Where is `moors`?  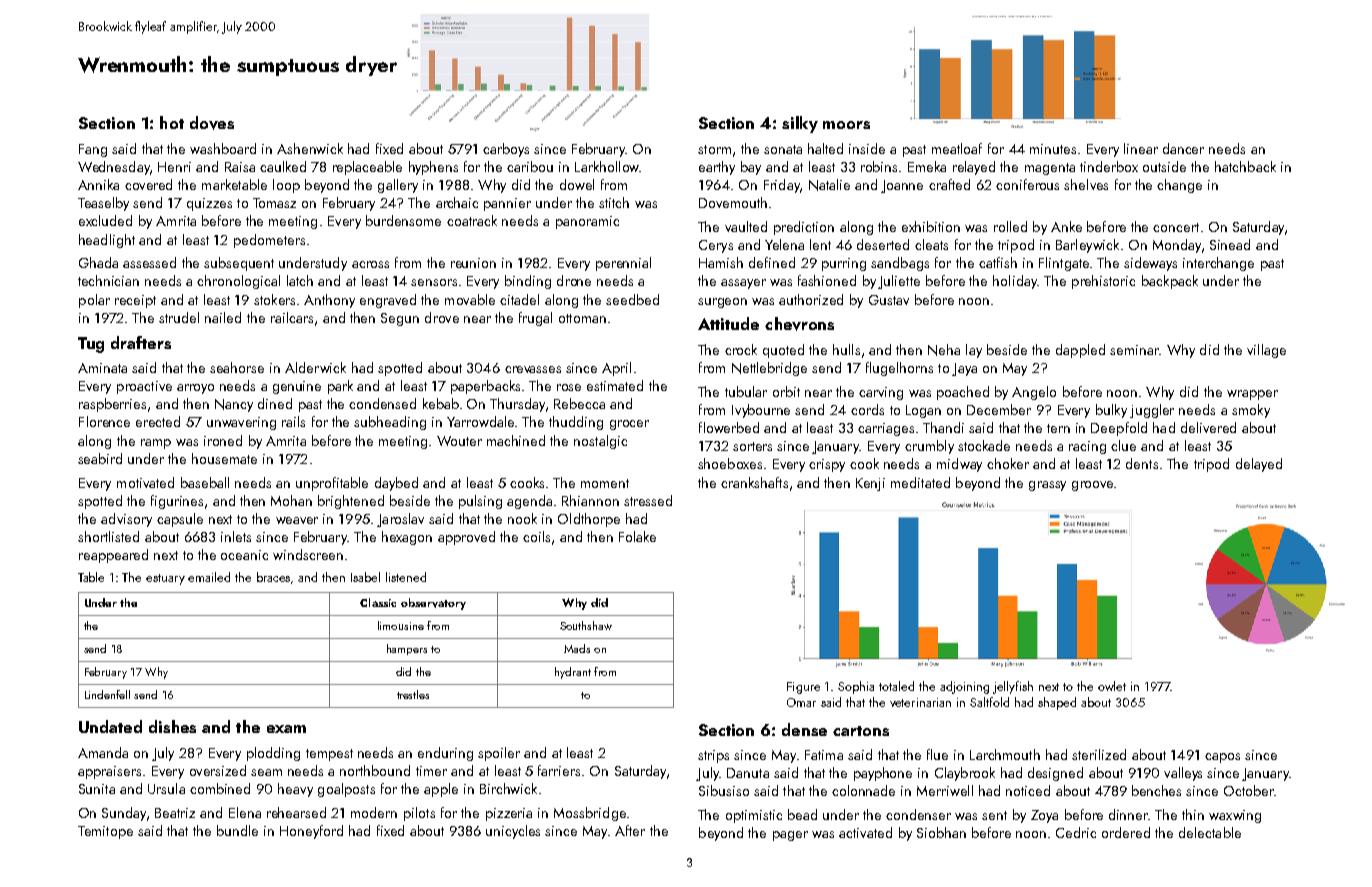
moors is located at coordinates (846, 125).
